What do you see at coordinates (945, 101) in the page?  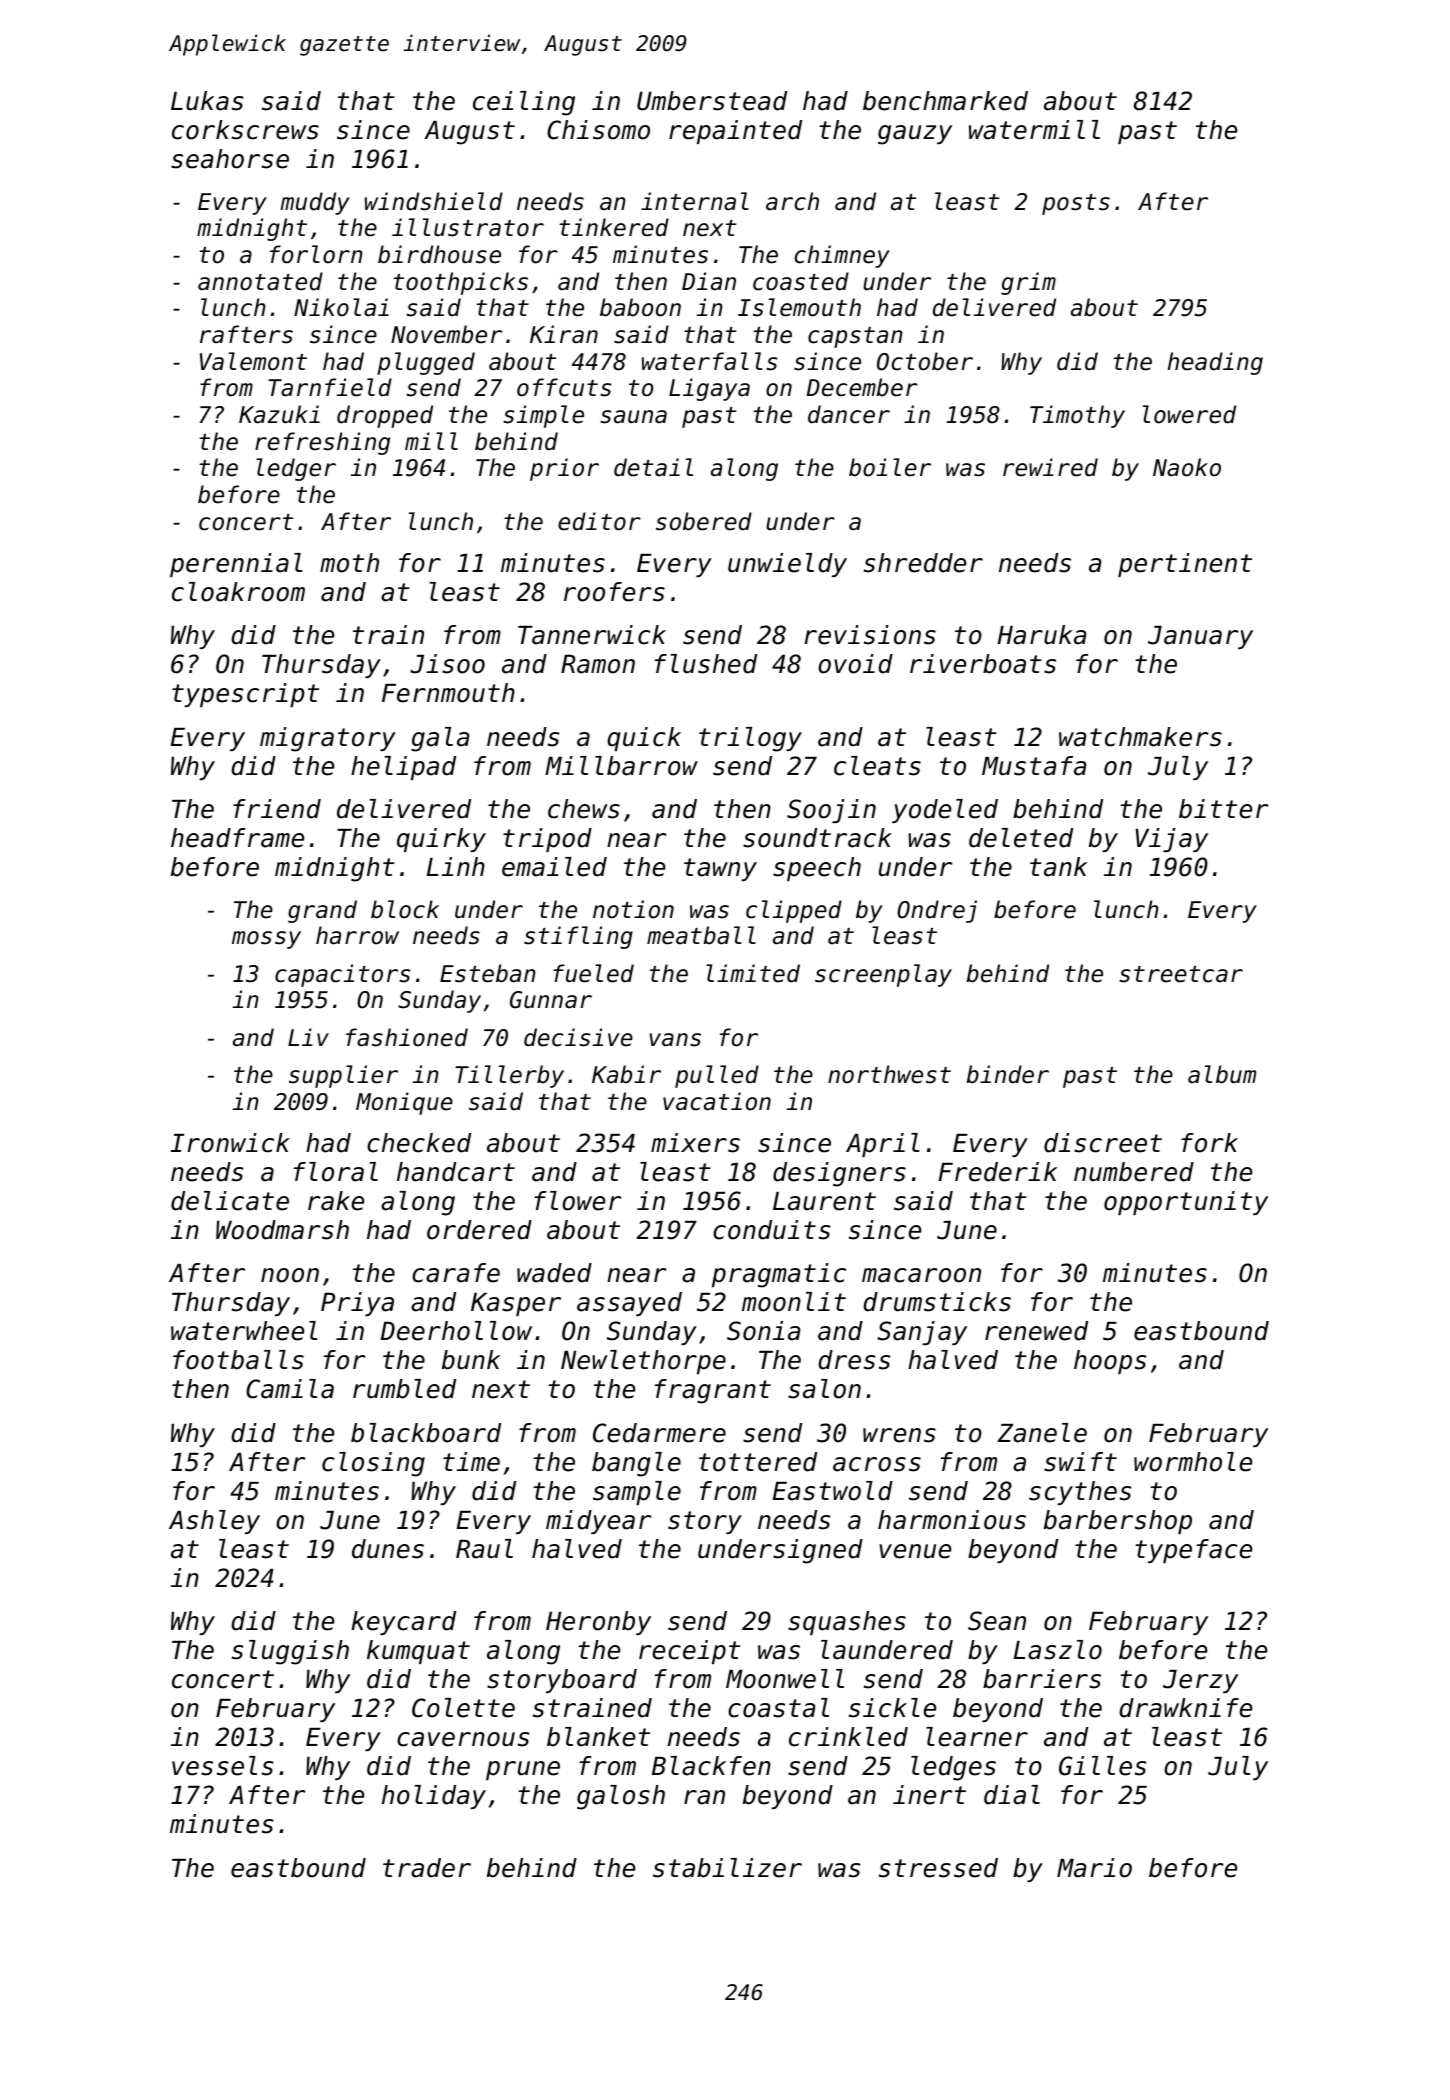 I see `benchmarked` at bounding box center [945, 101].
